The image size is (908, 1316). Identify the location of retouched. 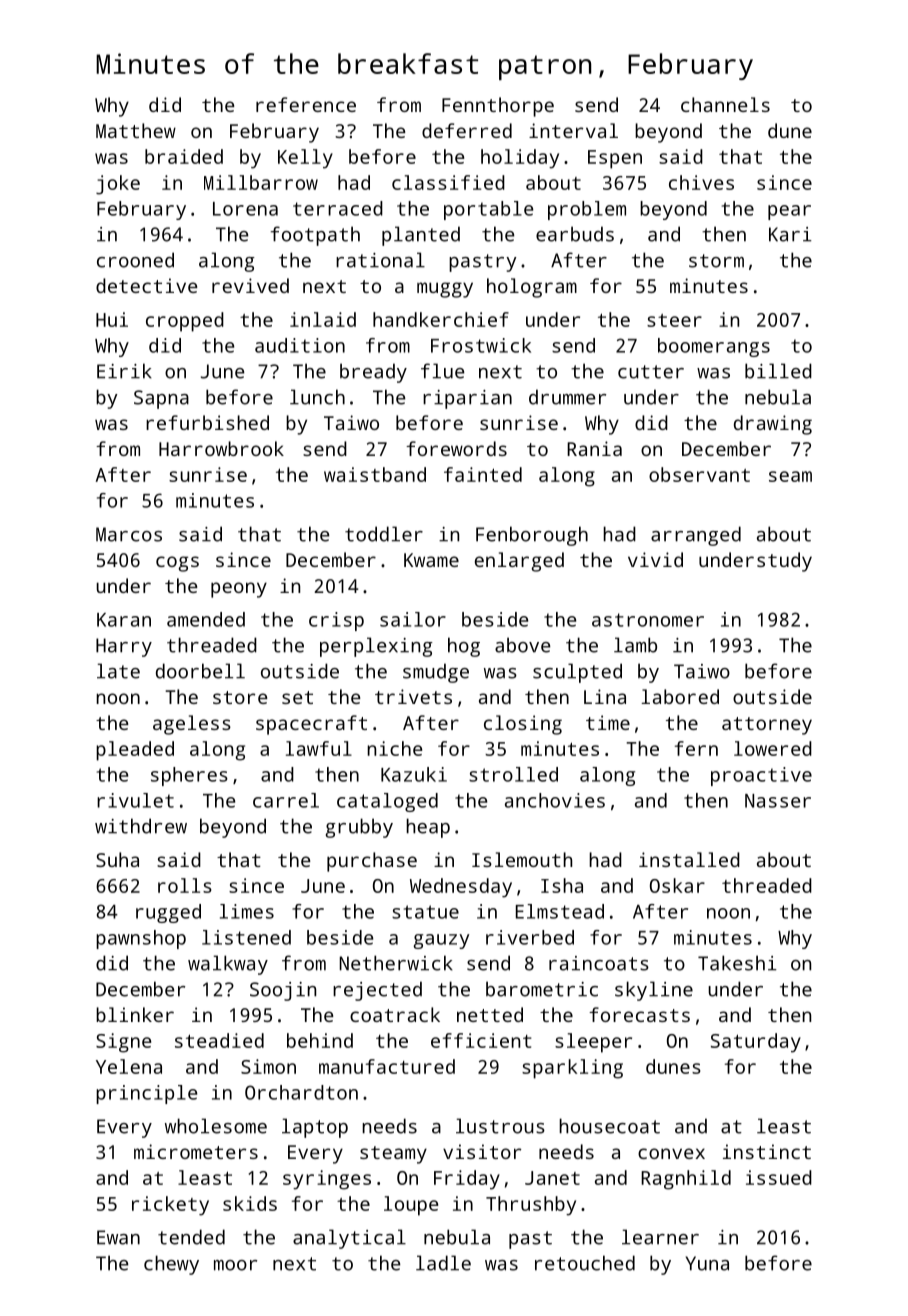
(585, 1263).
